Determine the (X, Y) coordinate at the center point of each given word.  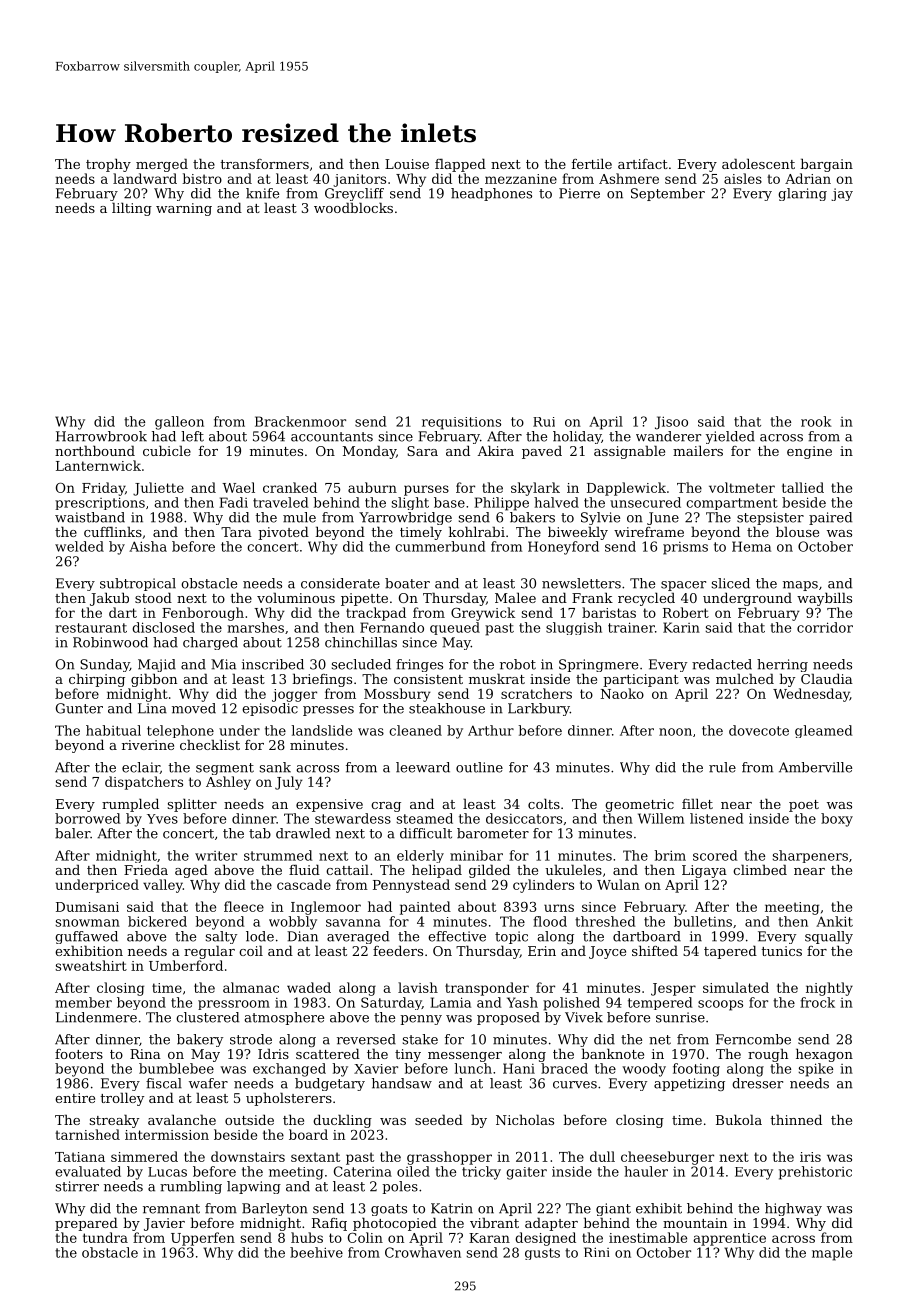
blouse (797, 531)
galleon (179, 423)
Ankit (834, 921)
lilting (132, 209)
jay (842, 194)
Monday (369, 452)
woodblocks (353, 207)
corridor (825, 627)
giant (613, 1209)
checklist (210, 744)
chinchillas (361, 642)
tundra (105, 1237)
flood (550, 921)
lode (260, 936)
